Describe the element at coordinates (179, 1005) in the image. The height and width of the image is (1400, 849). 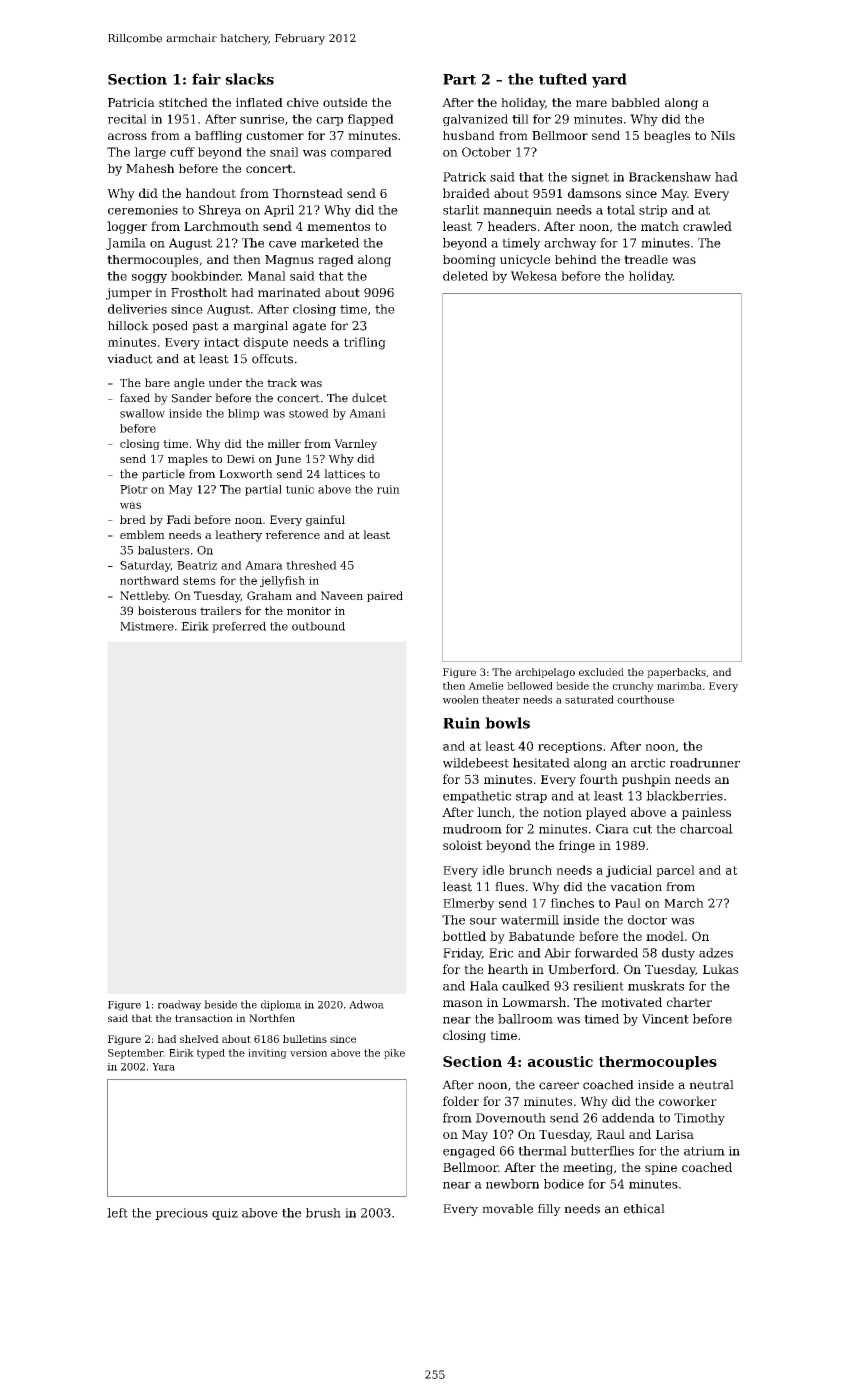
I see `roadway` at that location.
